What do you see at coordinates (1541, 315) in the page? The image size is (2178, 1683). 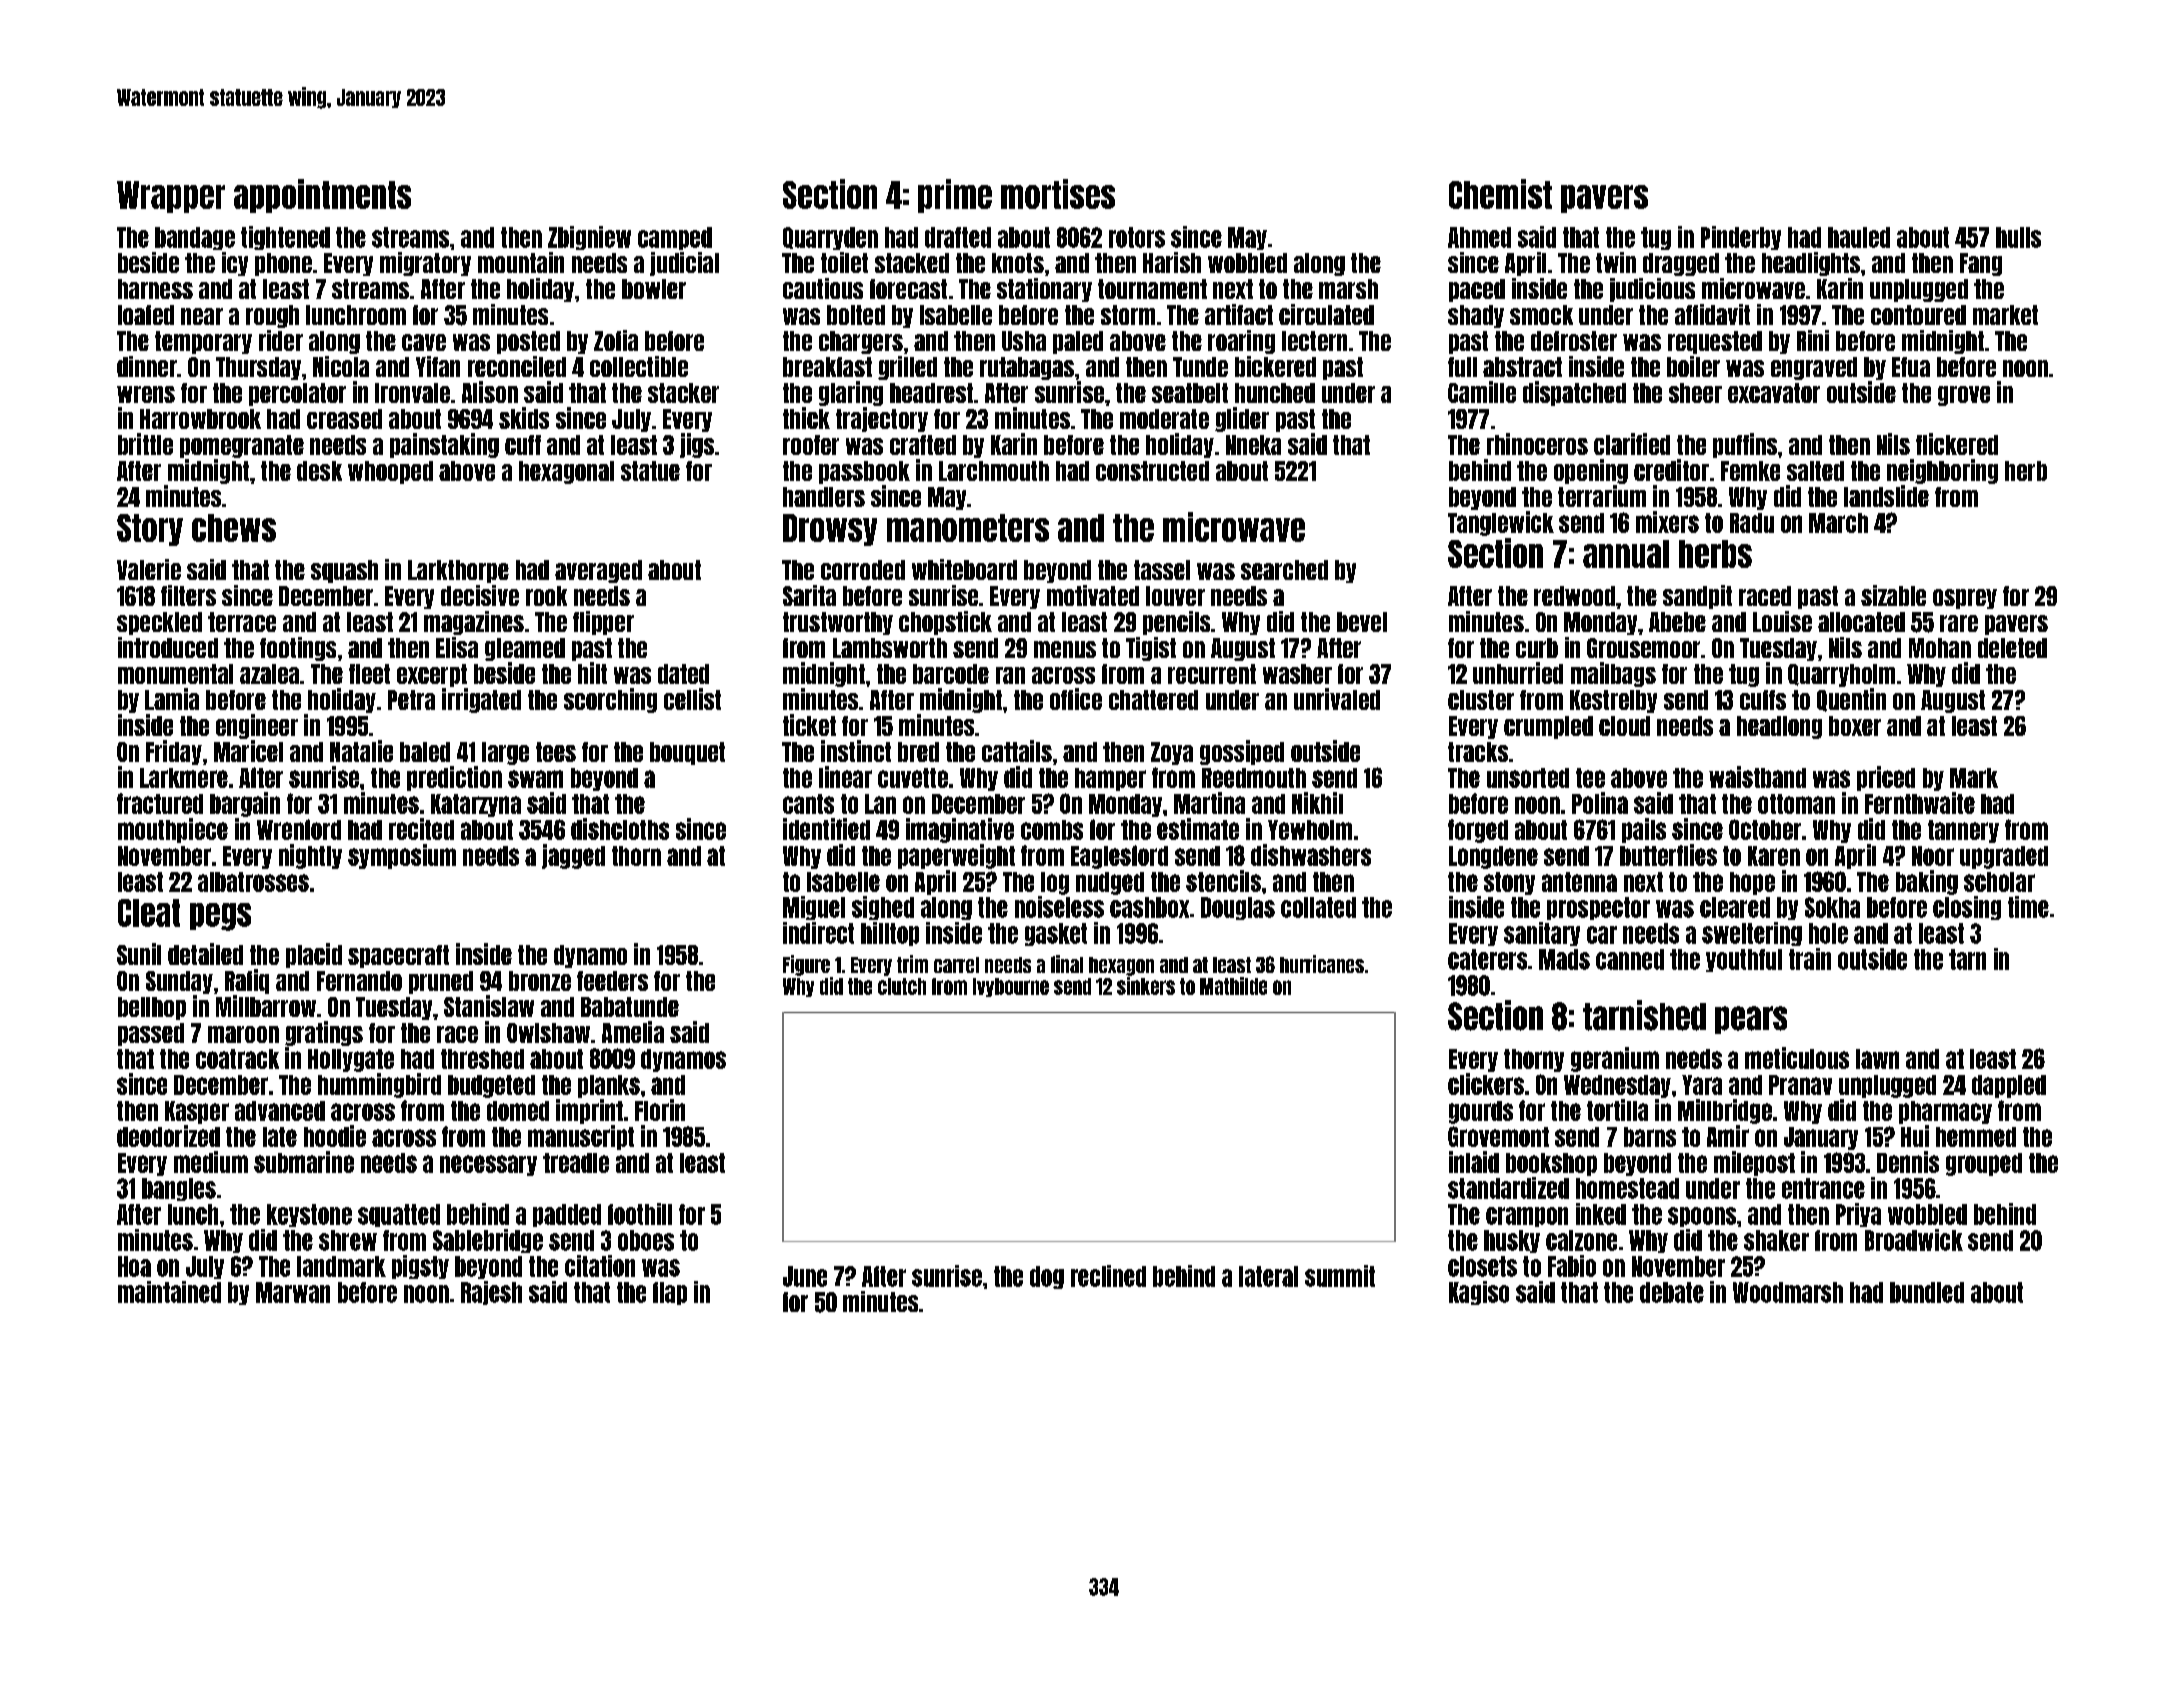 I see `smock` at bounding box center [1541, 315].
